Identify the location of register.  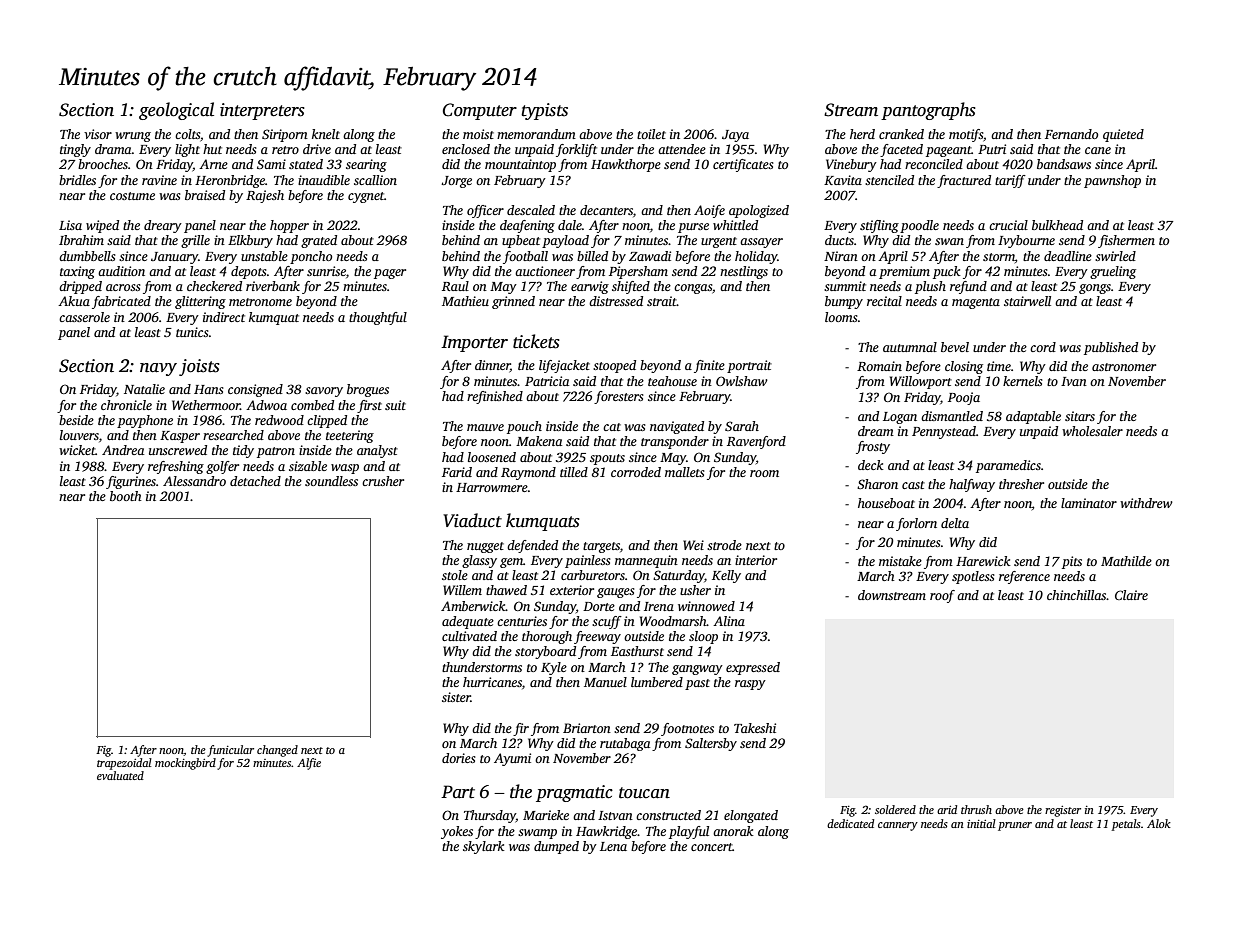
(1063, 811).
